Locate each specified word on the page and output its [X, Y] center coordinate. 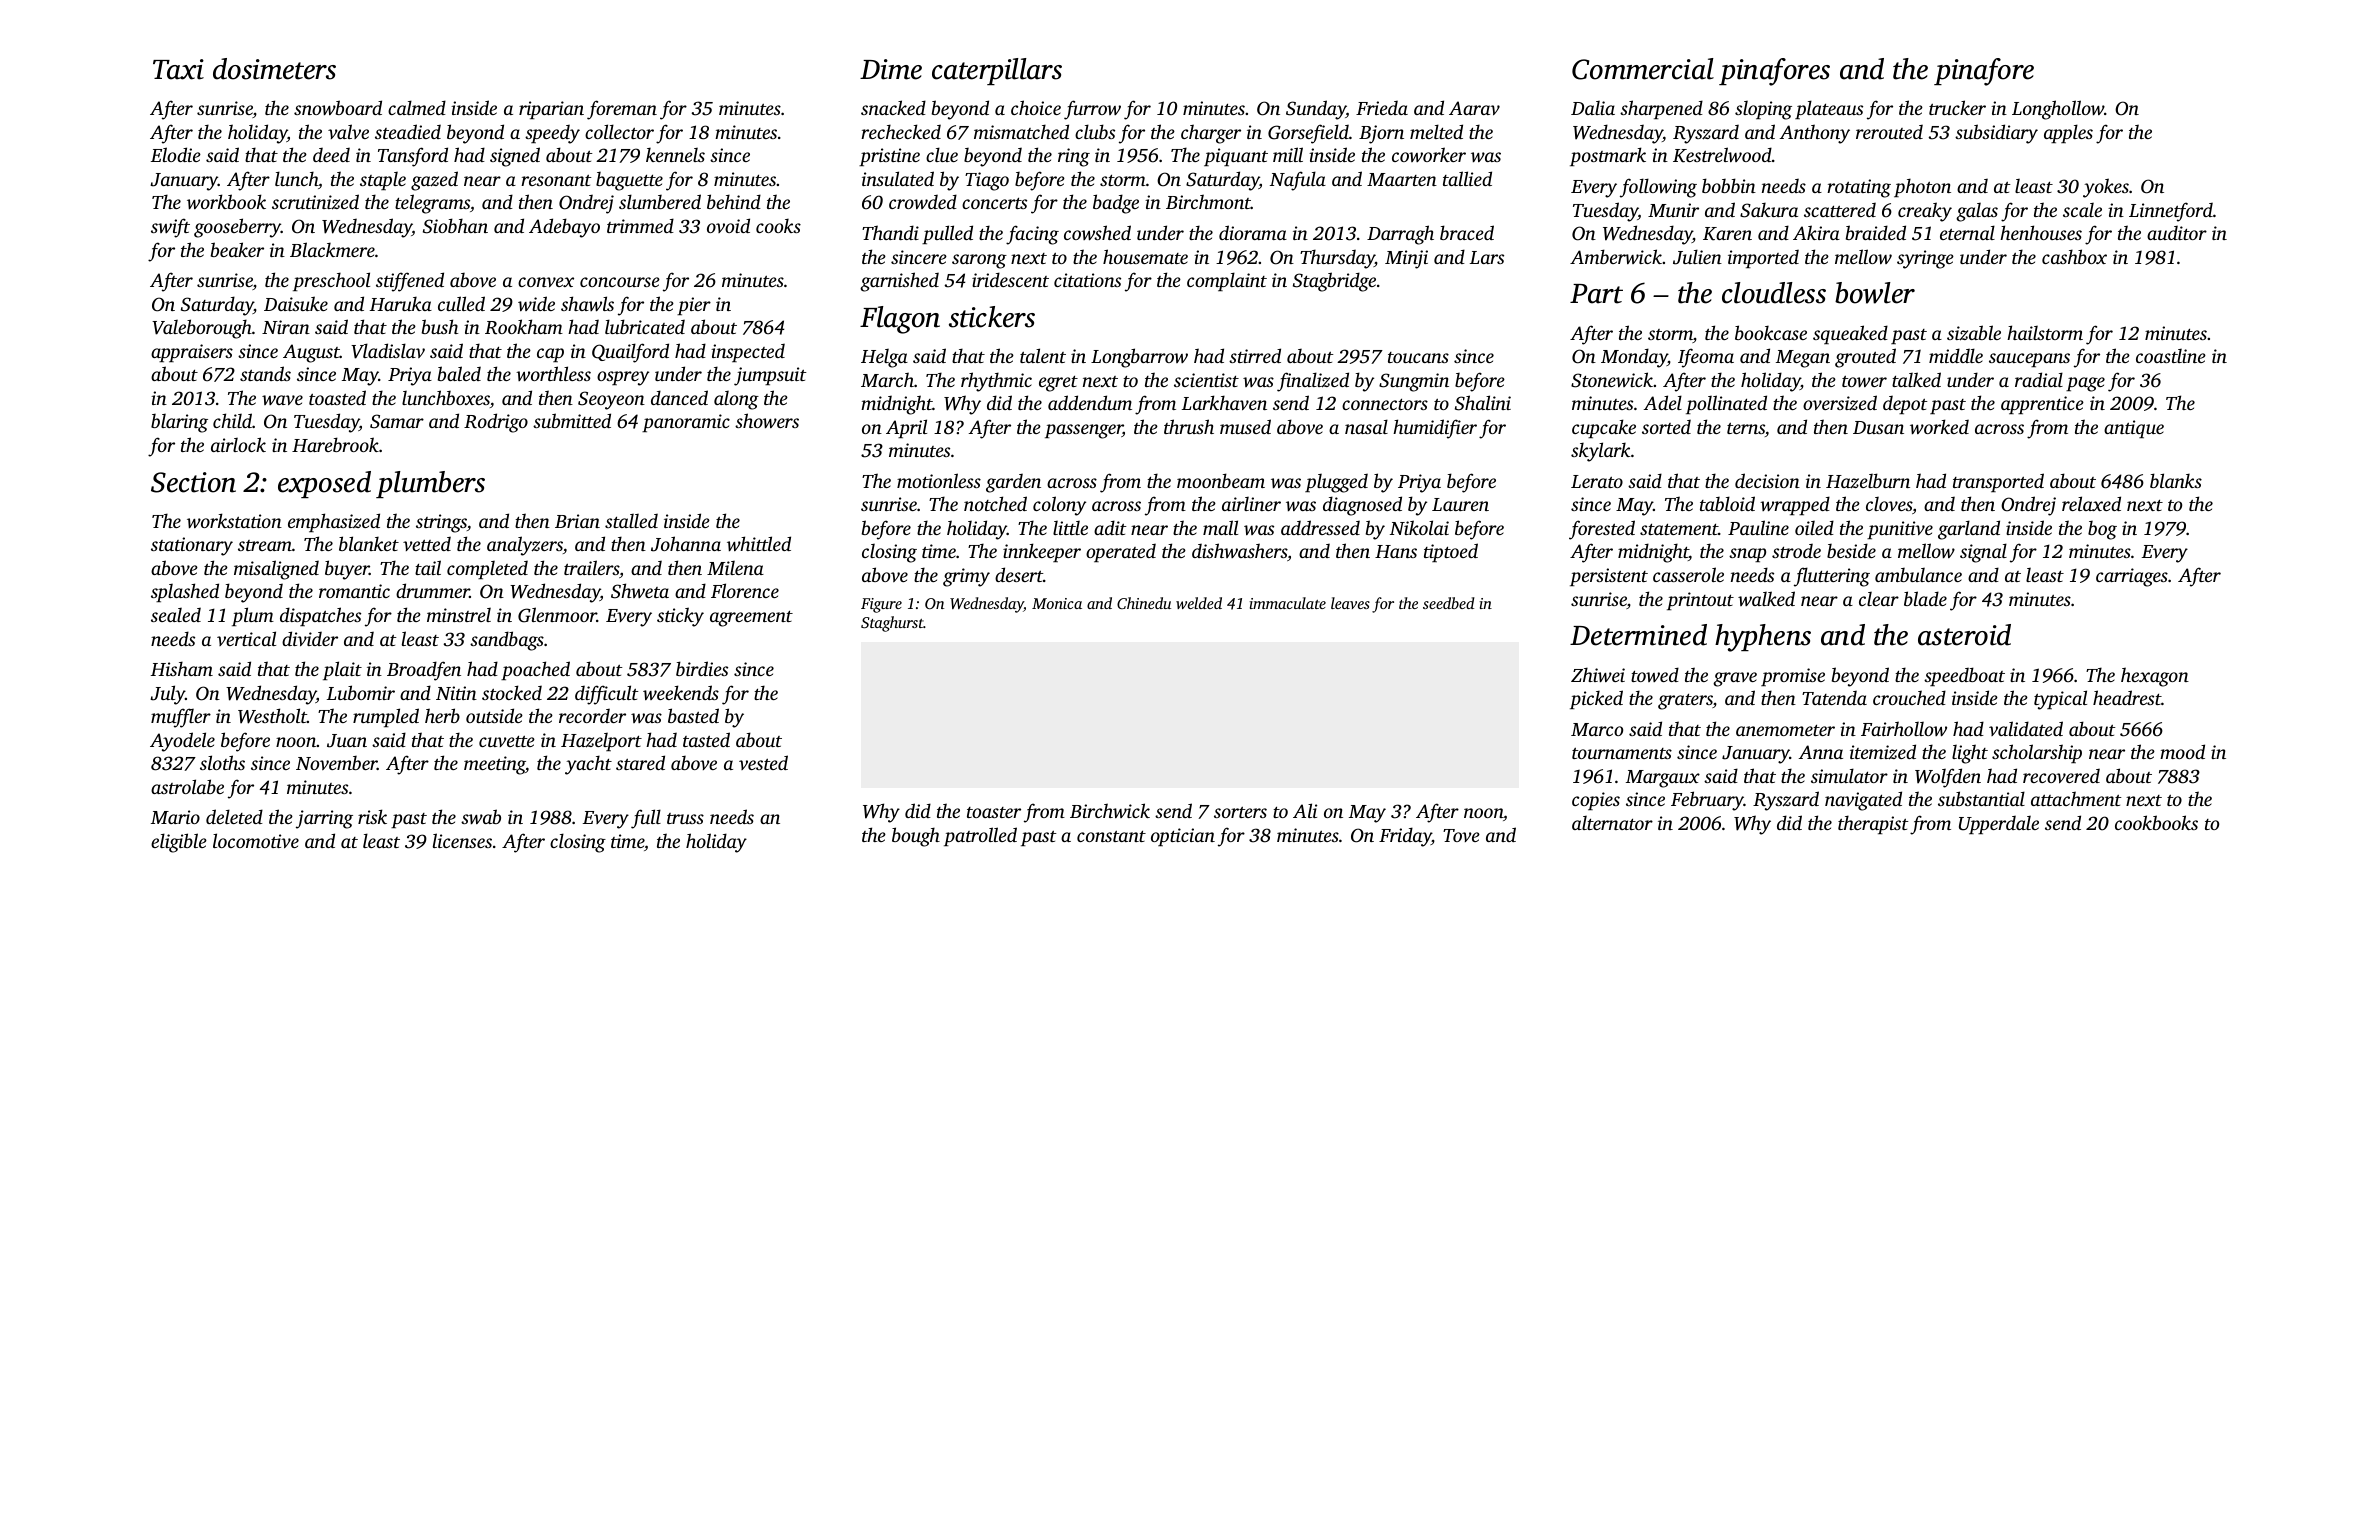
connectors [1385, 404]
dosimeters [274, 69]
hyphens [1763, 638]
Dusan [1878, 427]
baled [459, 373]
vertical [246, 638]
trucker [1957, 107]
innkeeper [1042, 552]
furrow [1092, 110]
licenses [462, 840]
